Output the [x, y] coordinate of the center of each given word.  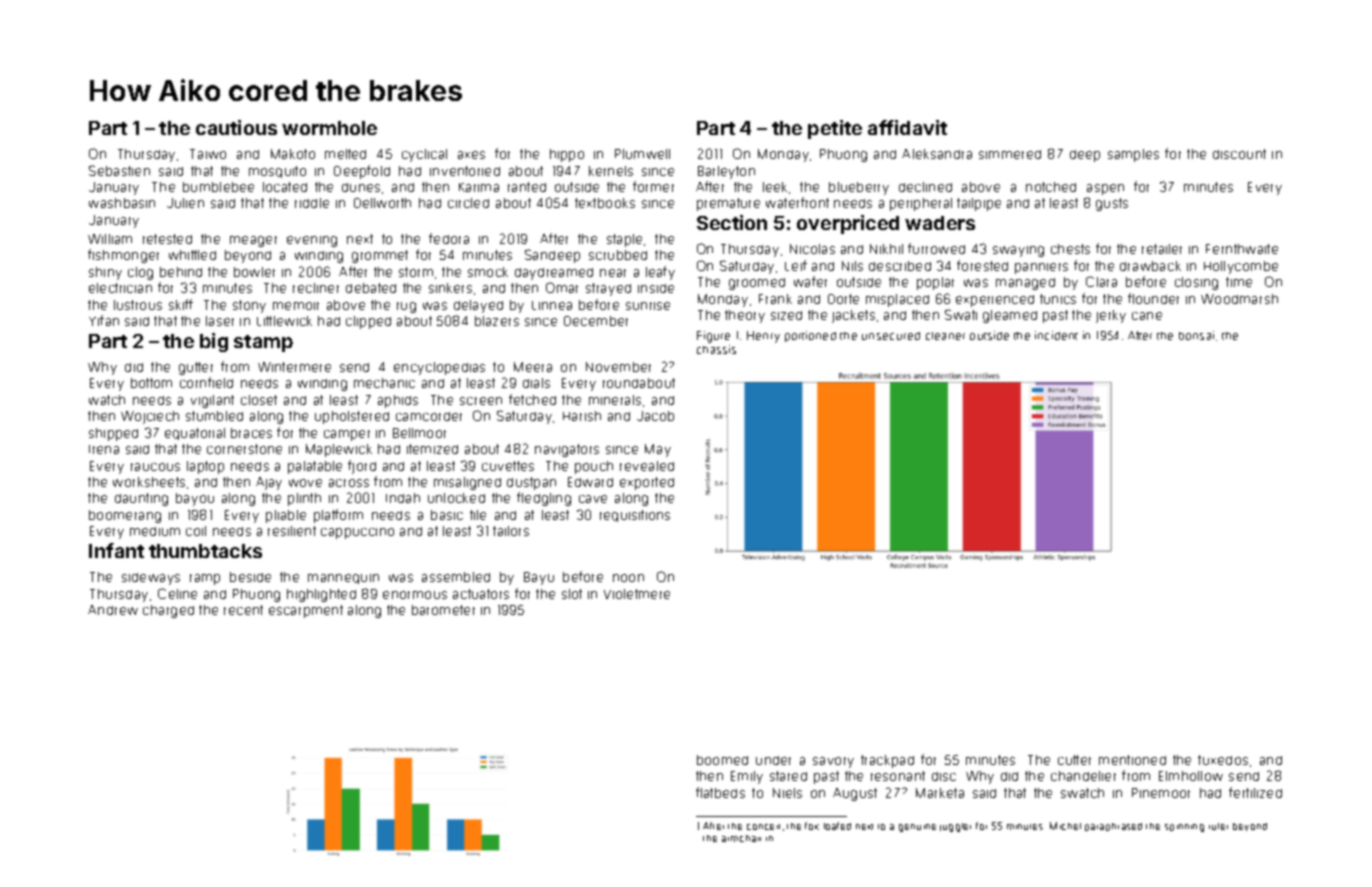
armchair [741, 838]
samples [1133, 155]
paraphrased [1113, 827]
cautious [236, 127]
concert [763, 827]
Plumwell [642, 154]
